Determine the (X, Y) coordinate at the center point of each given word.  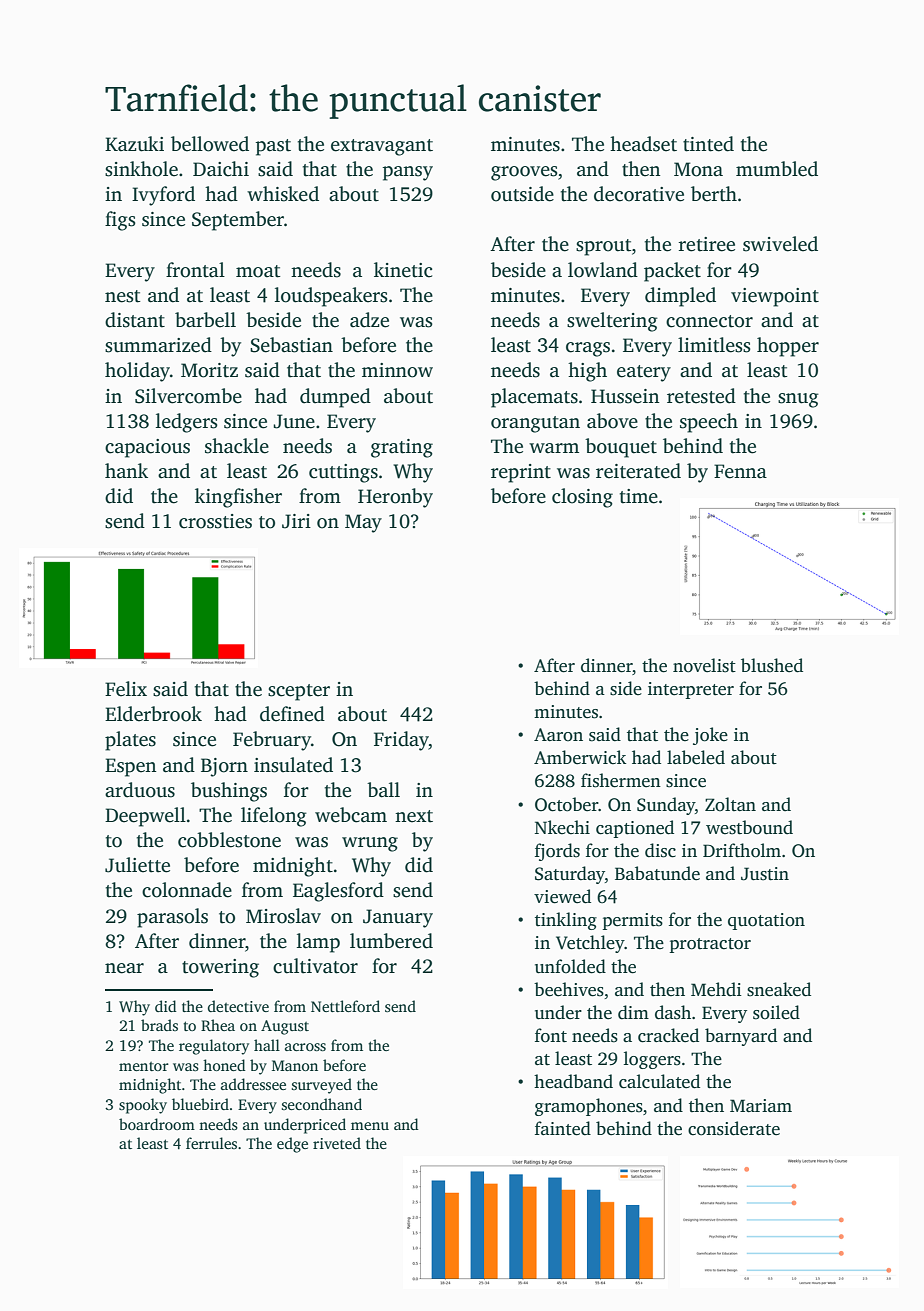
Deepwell (145, 817)
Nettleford (345, 1006)
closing (582, 498)
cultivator (315, 966)
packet (672, 272)
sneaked (779, 989)
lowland (603, 270)
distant (135, 320)
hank (126, 471)
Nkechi (562, 827)
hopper (788, 347)
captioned (635, 829)
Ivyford (163, 196)
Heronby (395, 498)
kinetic (403, 270)
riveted (337, 1143)
